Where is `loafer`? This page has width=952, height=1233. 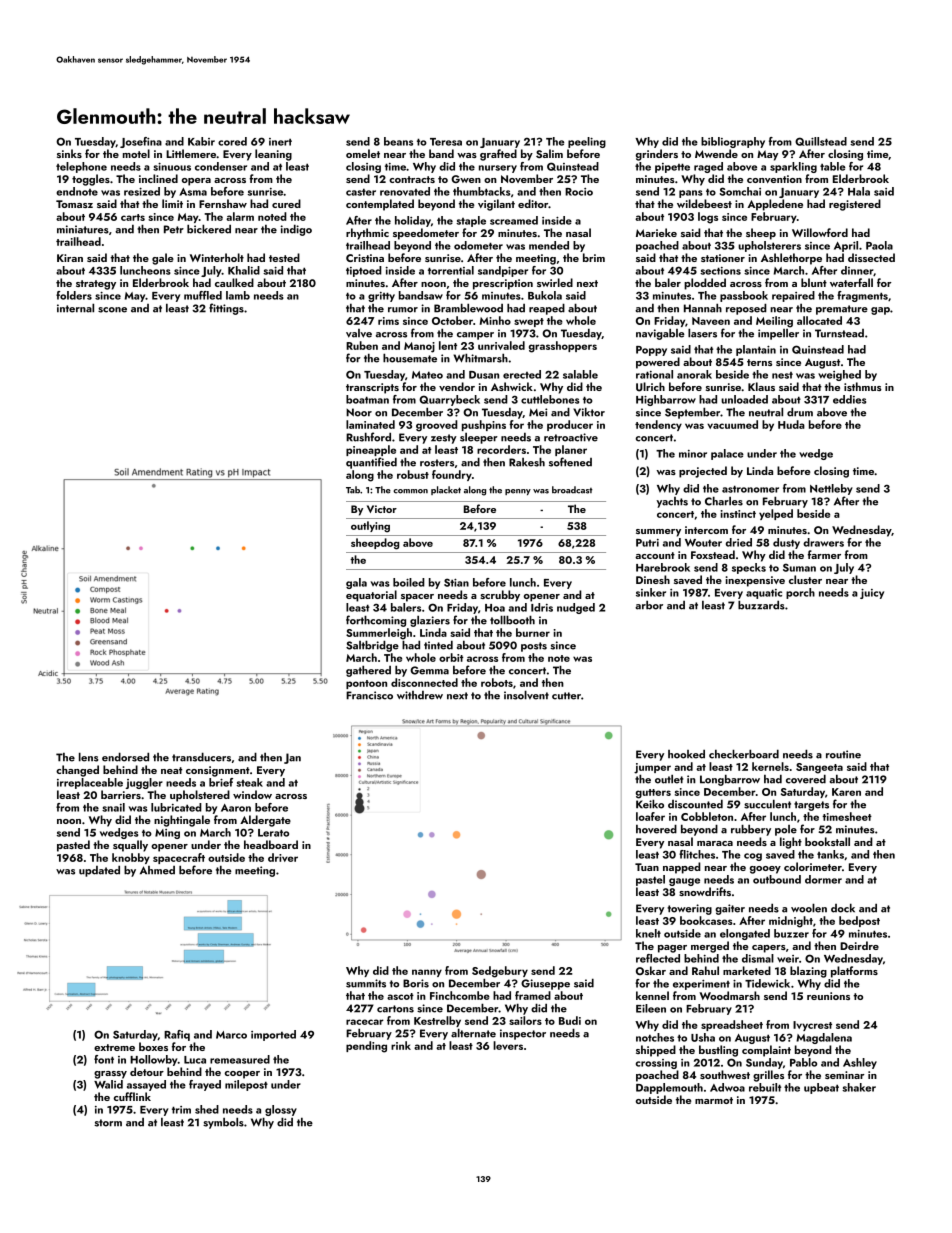
loafer is located at coordinates (650, 816).
